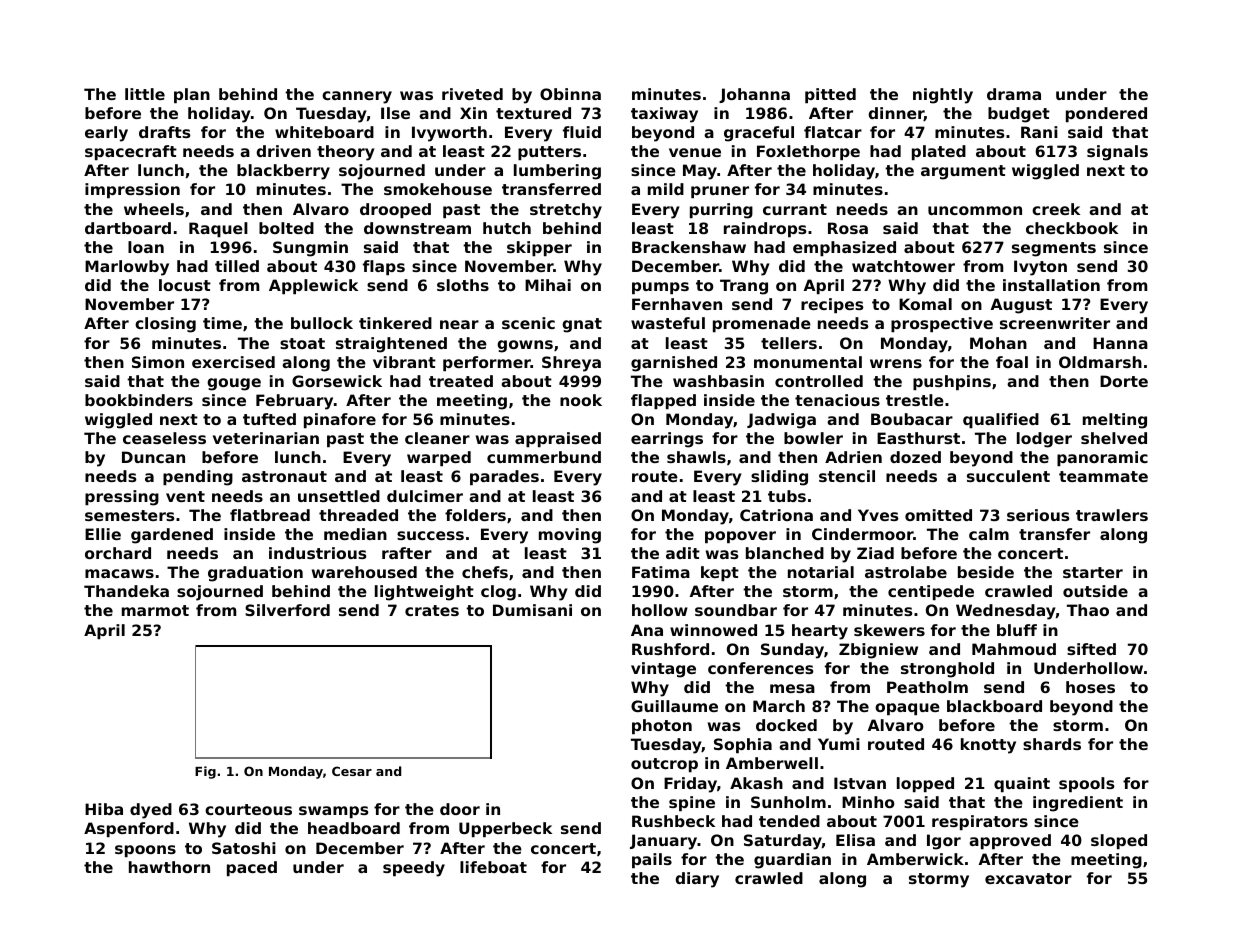 This page has height=952, width=1233. Describe the element at coordinates (1117, 153) in the page. I see `signals` at that location.
